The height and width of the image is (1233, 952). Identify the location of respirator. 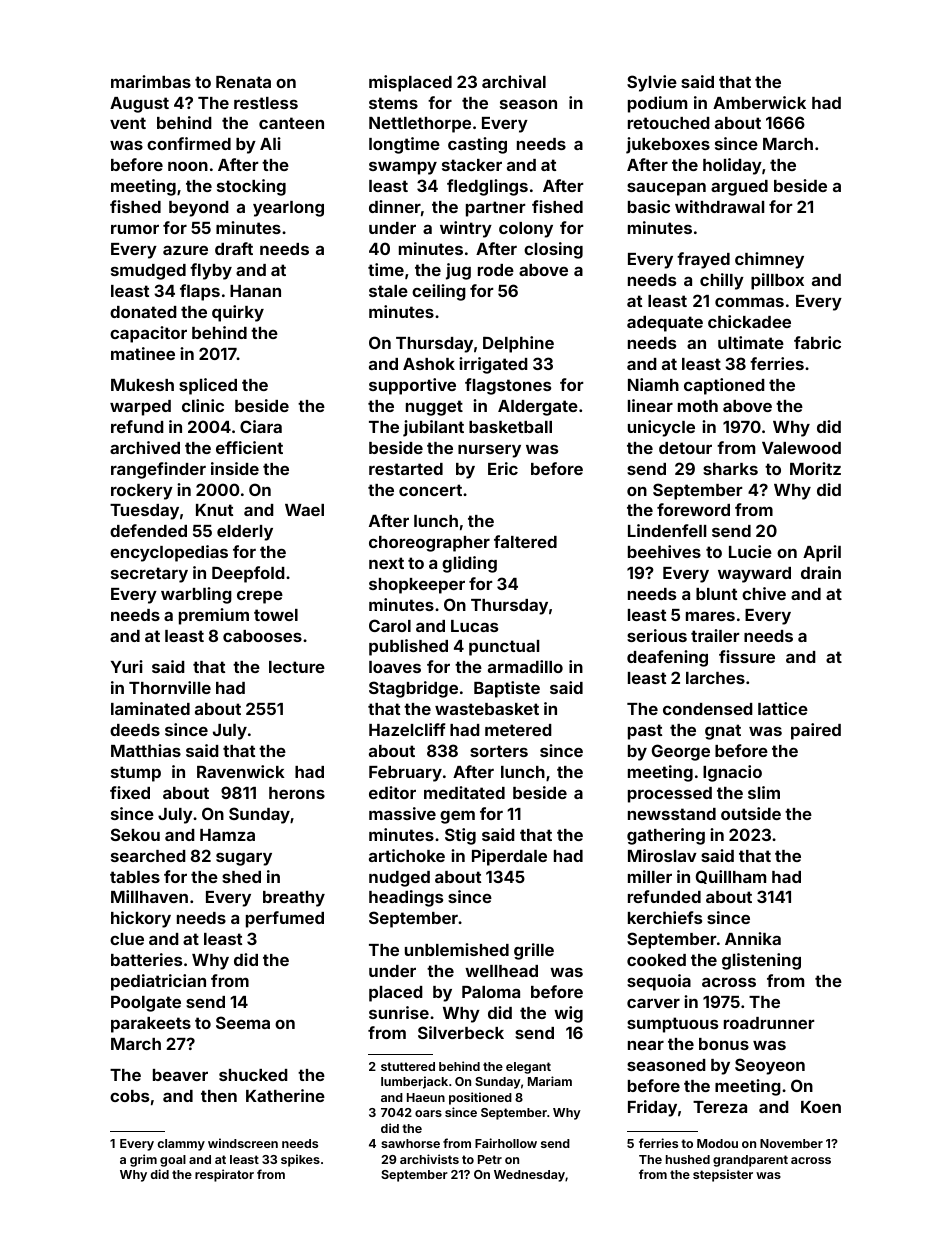
(224, 1175).
